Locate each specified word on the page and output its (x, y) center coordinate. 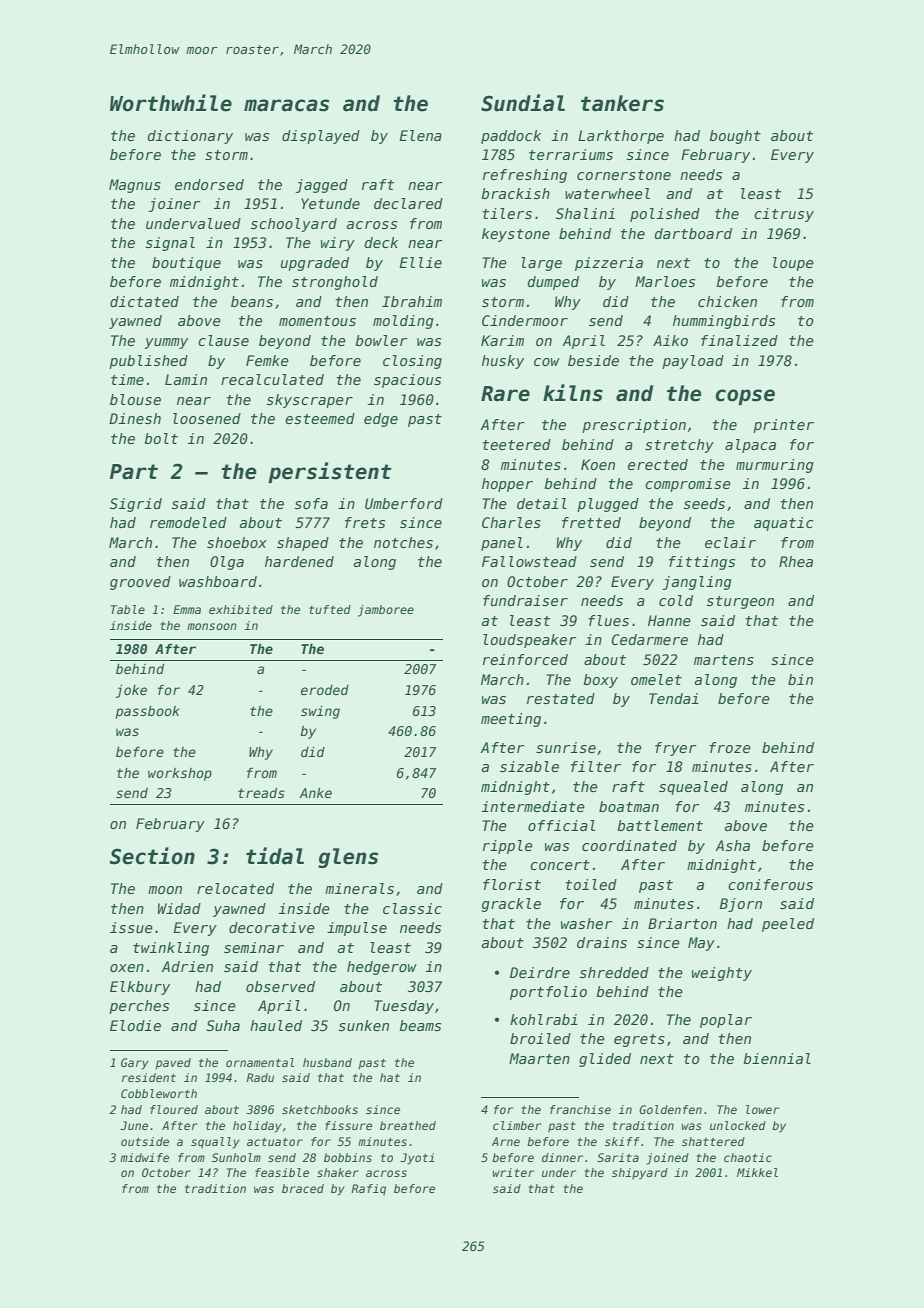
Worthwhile (171, 103)
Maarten (539, 1058)
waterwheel (607, 193)
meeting (511, 720)
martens (724, 660)
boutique (186, 264)
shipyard (640, 1174)
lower (762, 1109)
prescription (634, 426)
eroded (325, 690)
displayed (321, 137)
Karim (502, 340)
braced (303, 1188)
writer (513, 1172)
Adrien (187, 966)
